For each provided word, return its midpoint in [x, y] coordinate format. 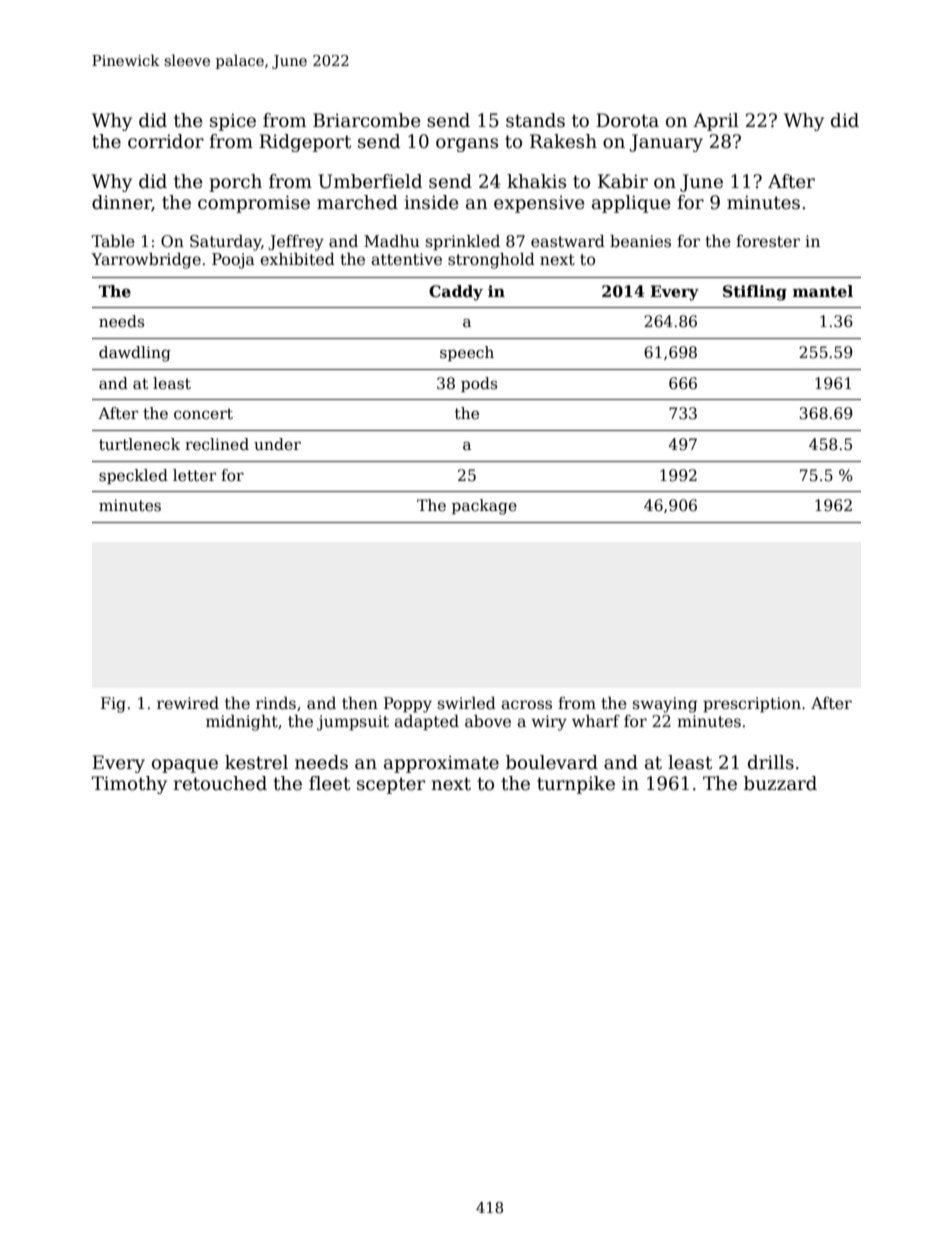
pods [479, 384]
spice [233, 122]
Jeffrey [296, 243]
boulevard [552, 762]
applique [631, 204]
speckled [133, 476]
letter [194, 475]
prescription [752, 705]
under [277, 444]
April [716, 122]
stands [535, 120]
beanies [640, 241]
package [484, 507]
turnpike [576, 785]
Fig [113, 705]
